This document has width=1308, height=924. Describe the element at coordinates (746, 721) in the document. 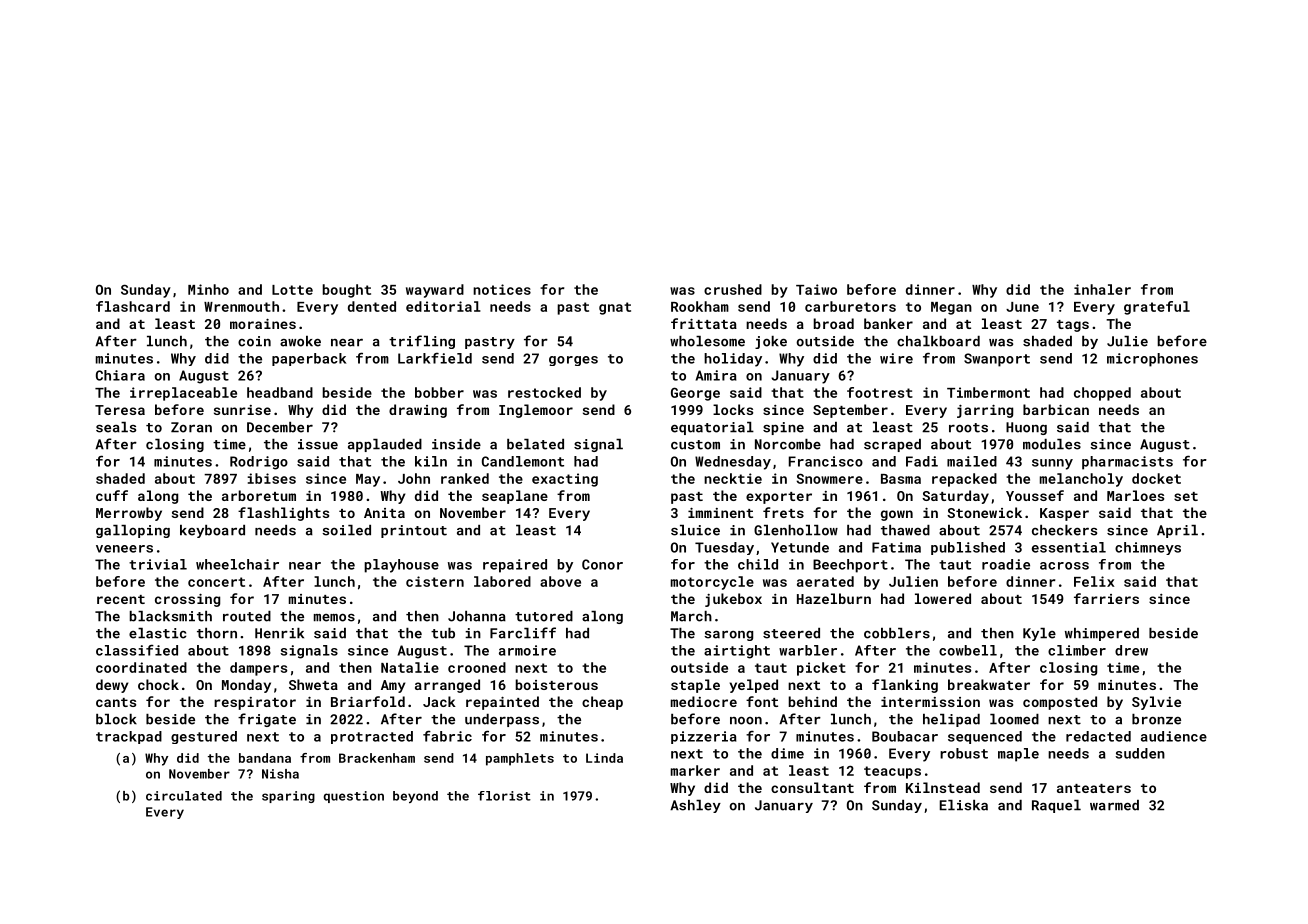

I see `noon` at that location.
